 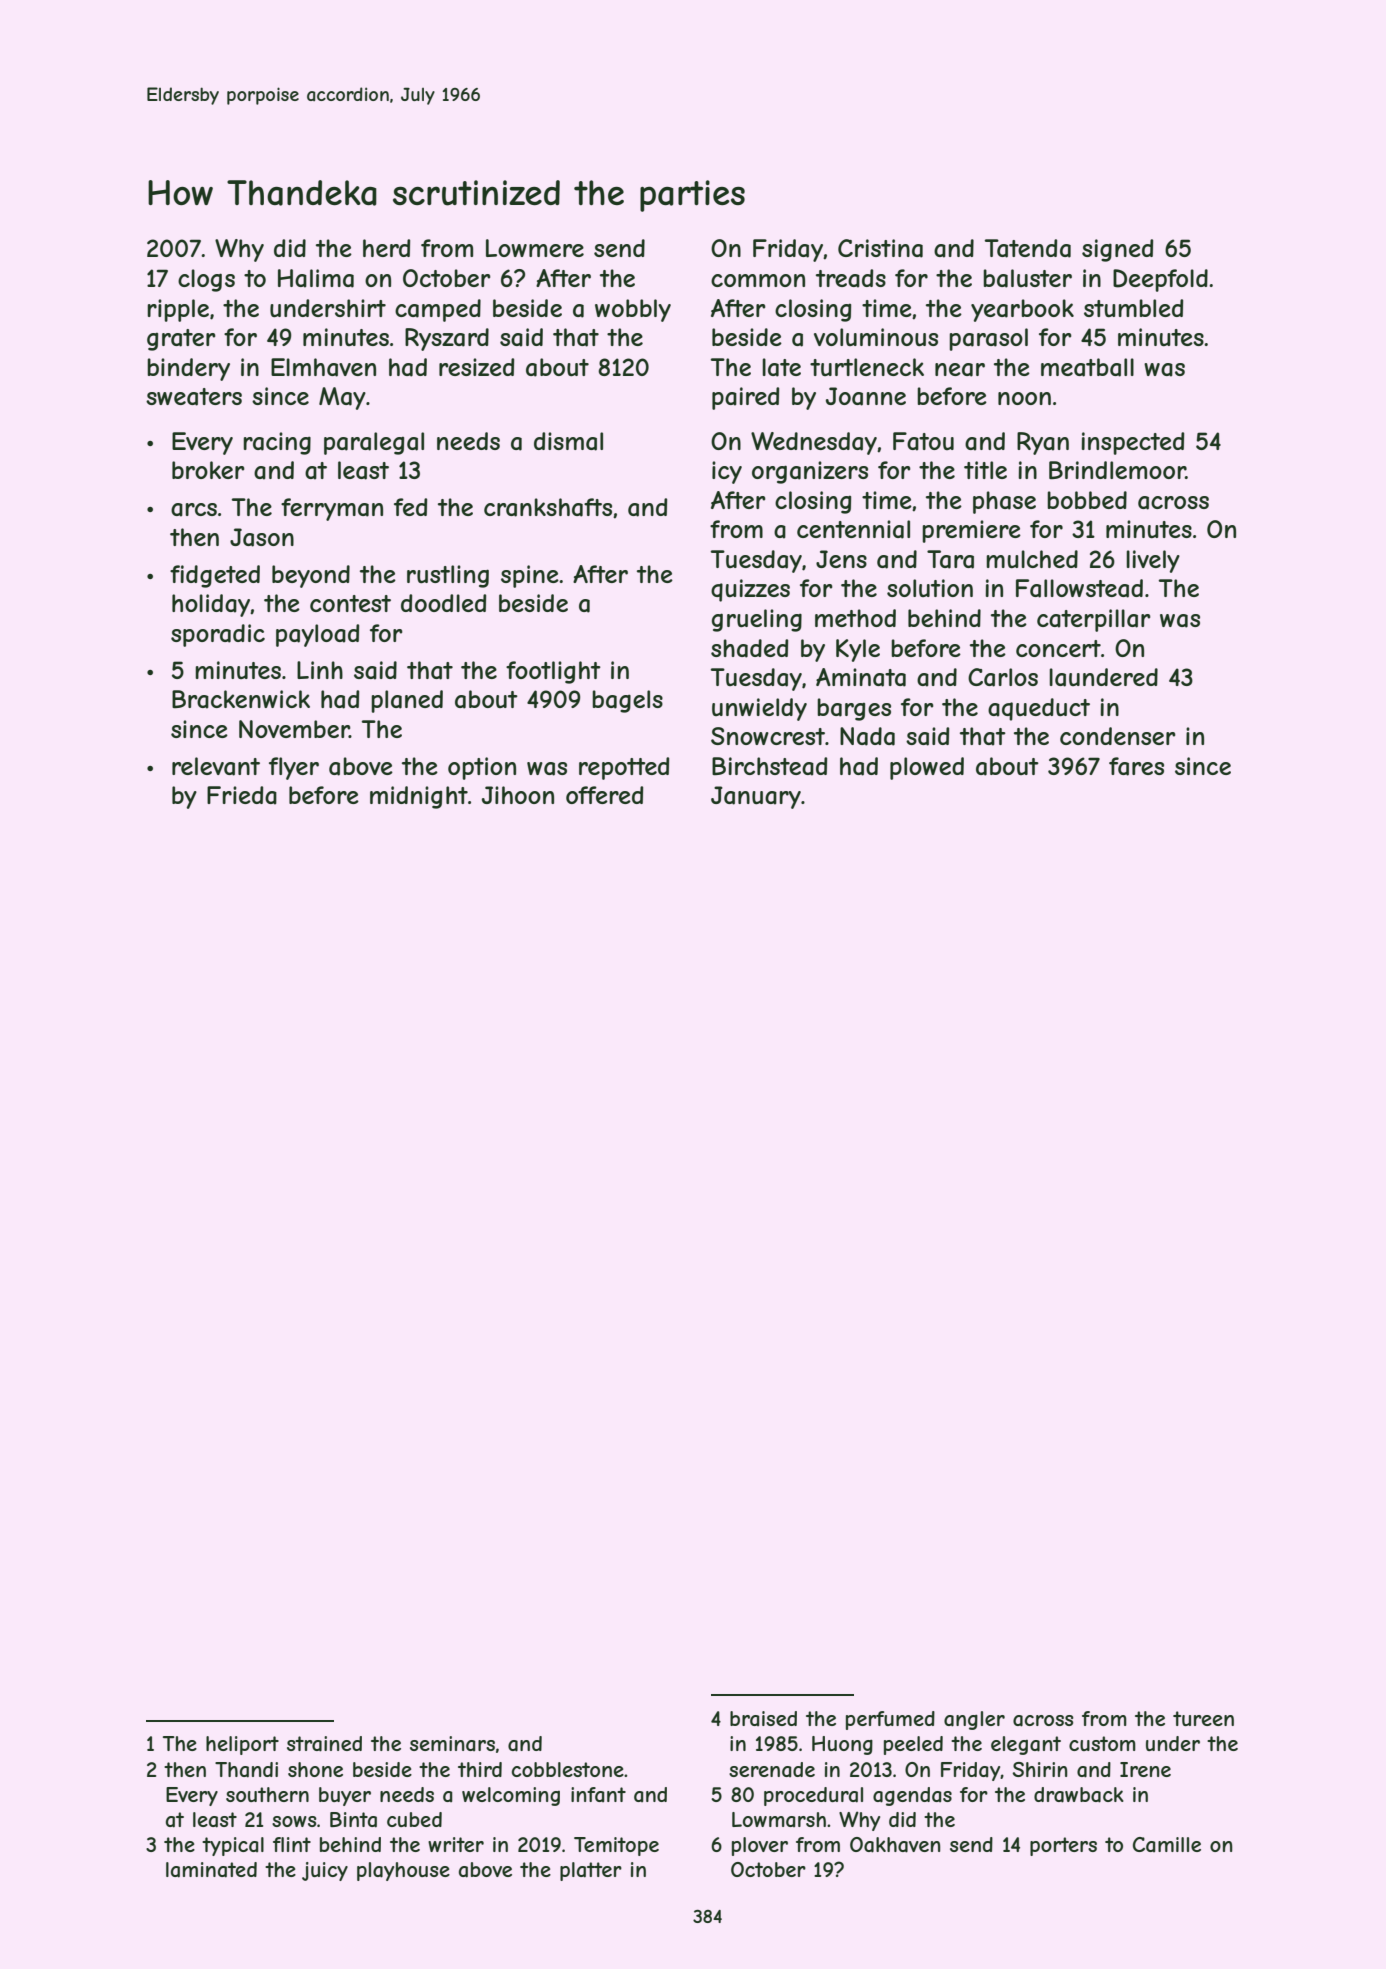 I want to click on paired, so click(x=745, y=398).
